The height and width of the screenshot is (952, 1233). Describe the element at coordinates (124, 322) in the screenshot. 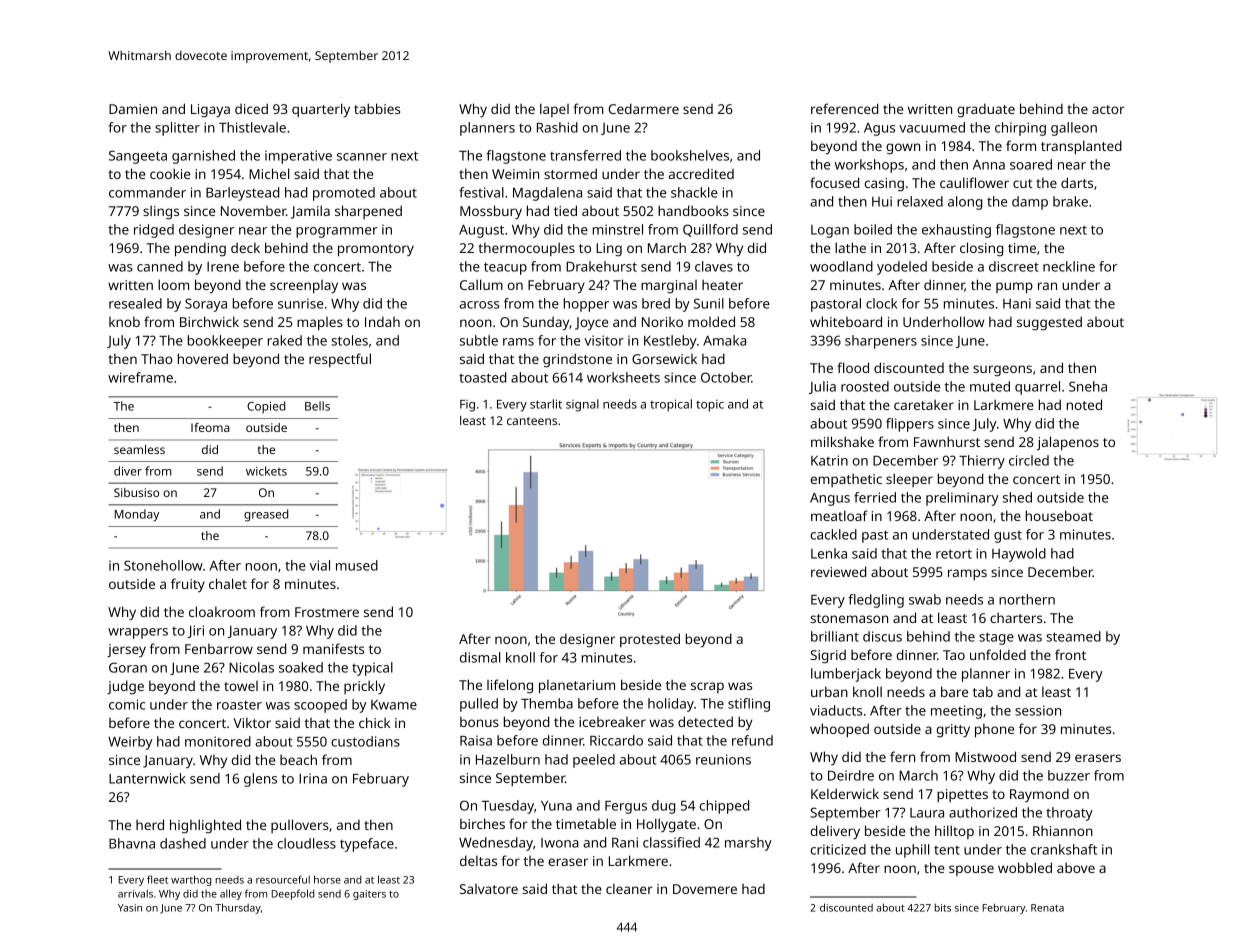

I see `knob` at that location.
